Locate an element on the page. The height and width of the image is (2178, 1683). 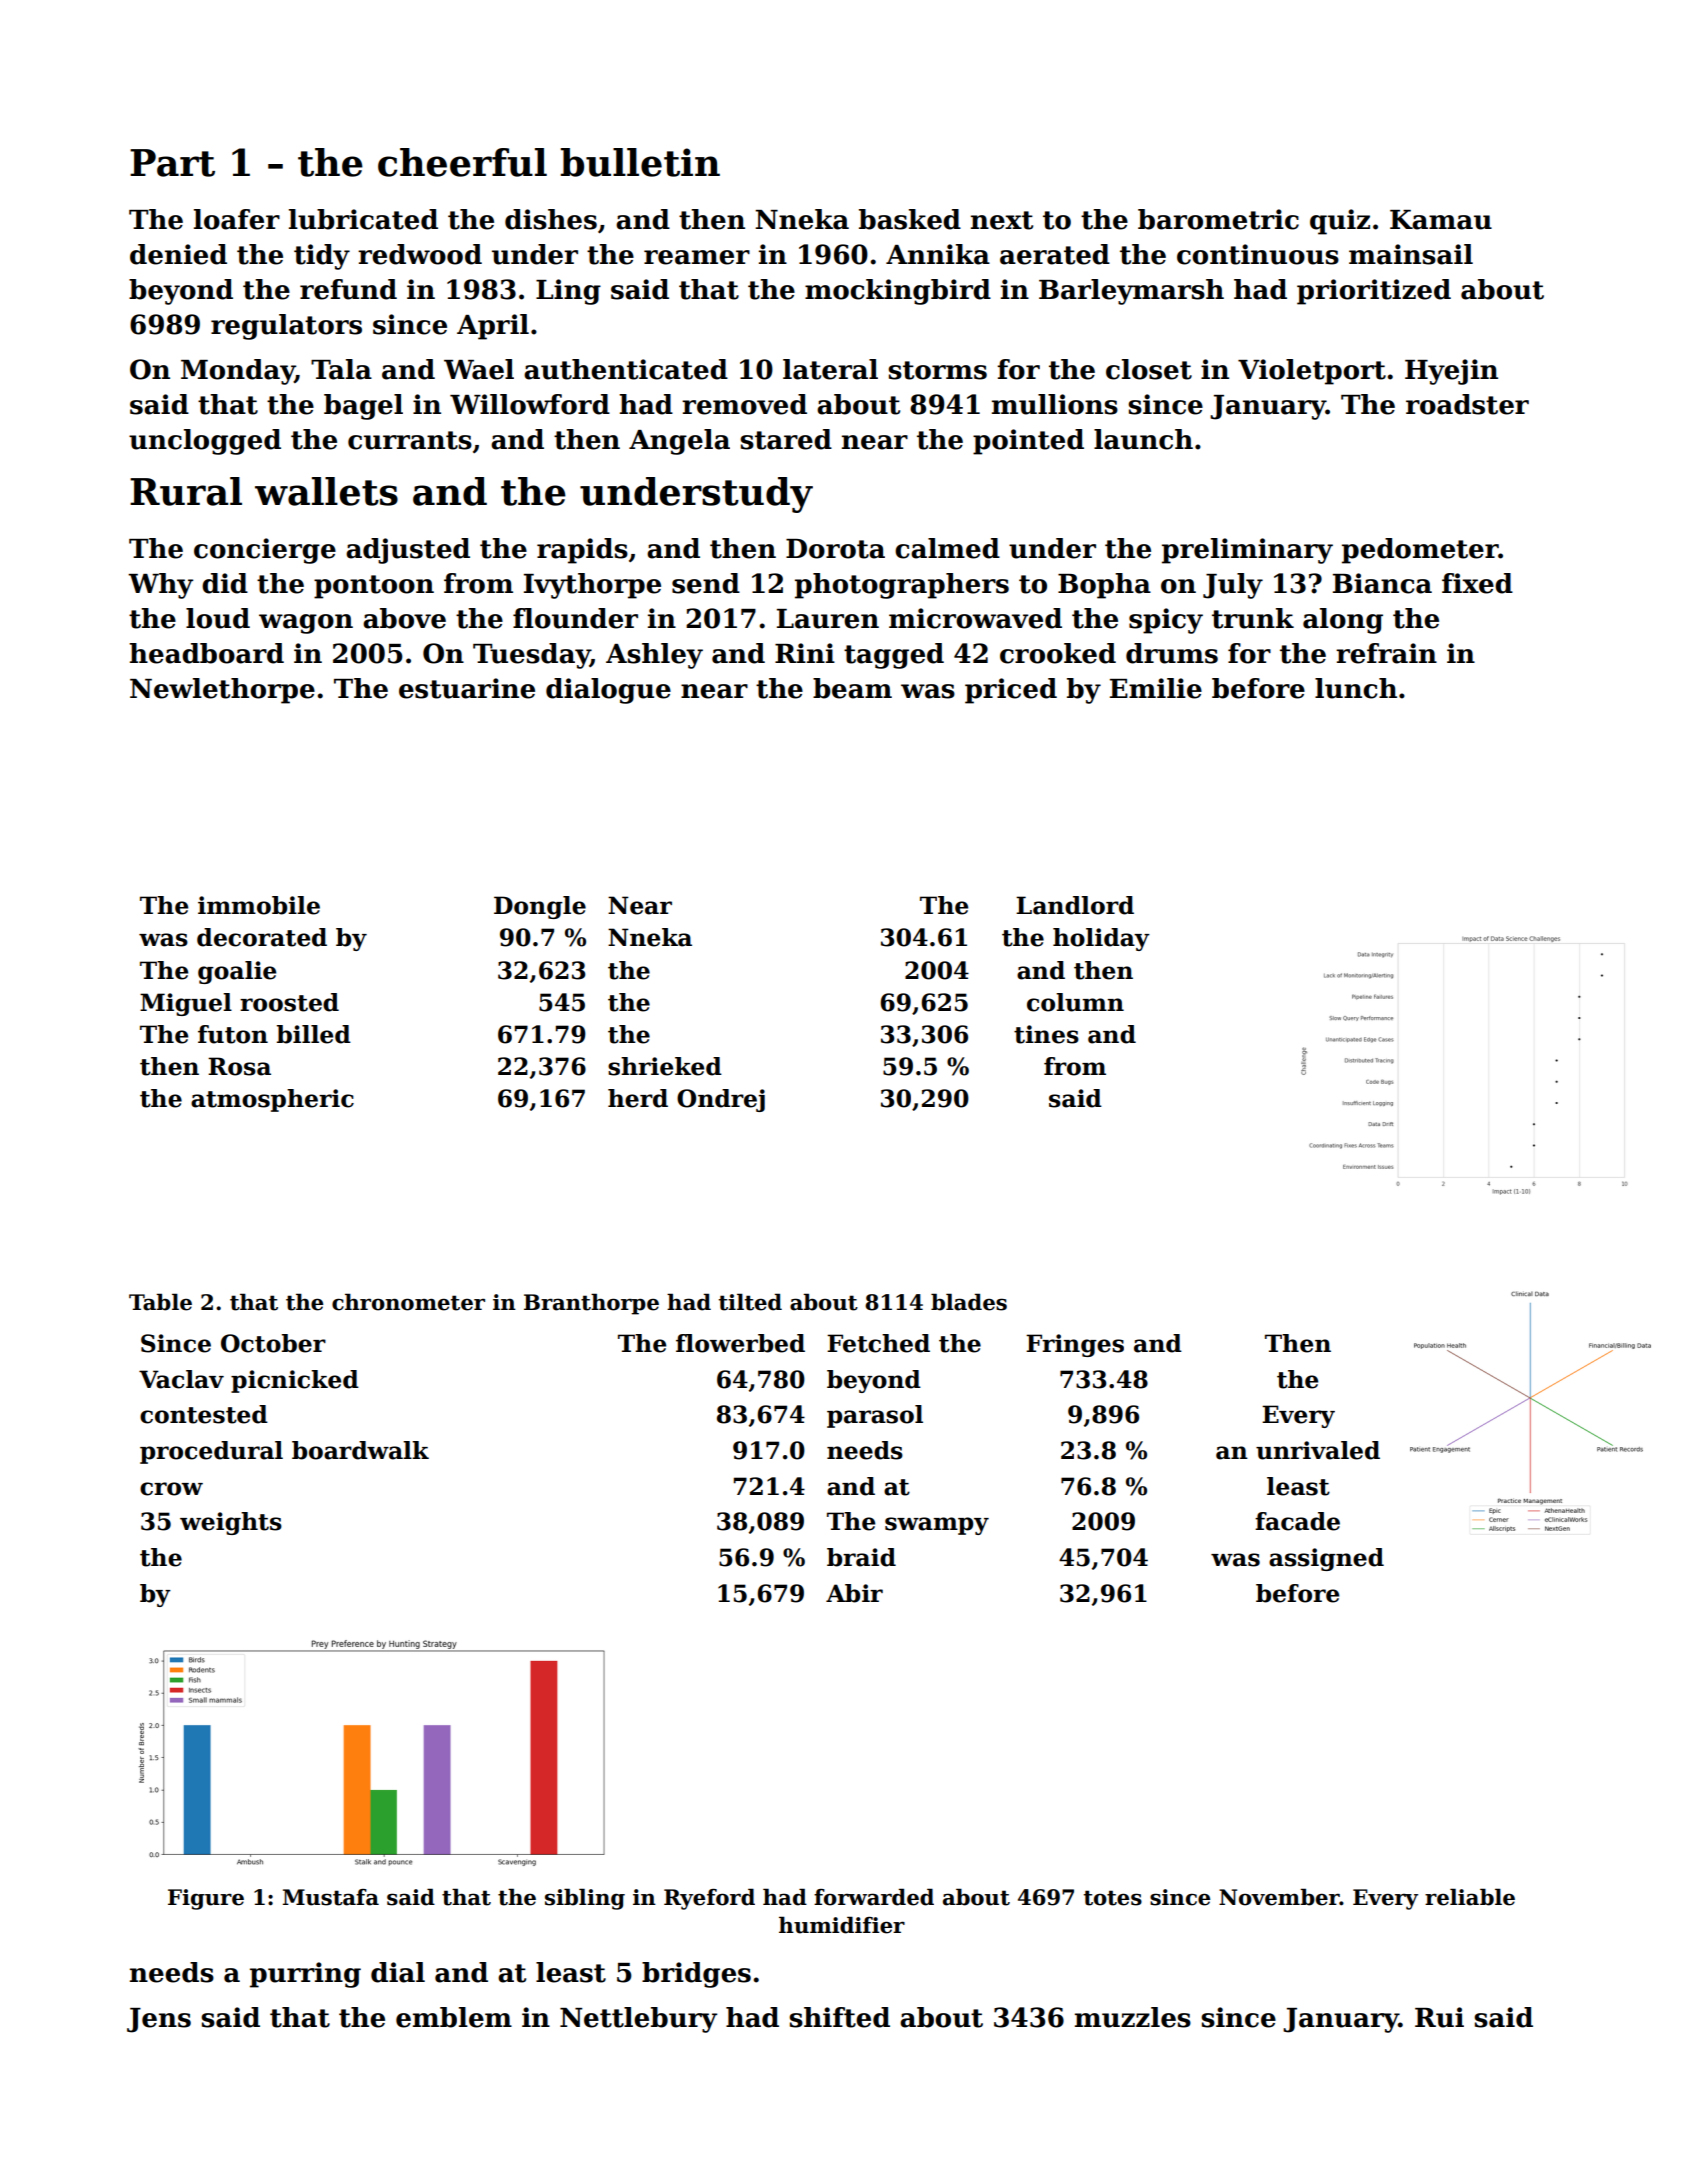
Vaclav is located at coordinates (181, 1379).
